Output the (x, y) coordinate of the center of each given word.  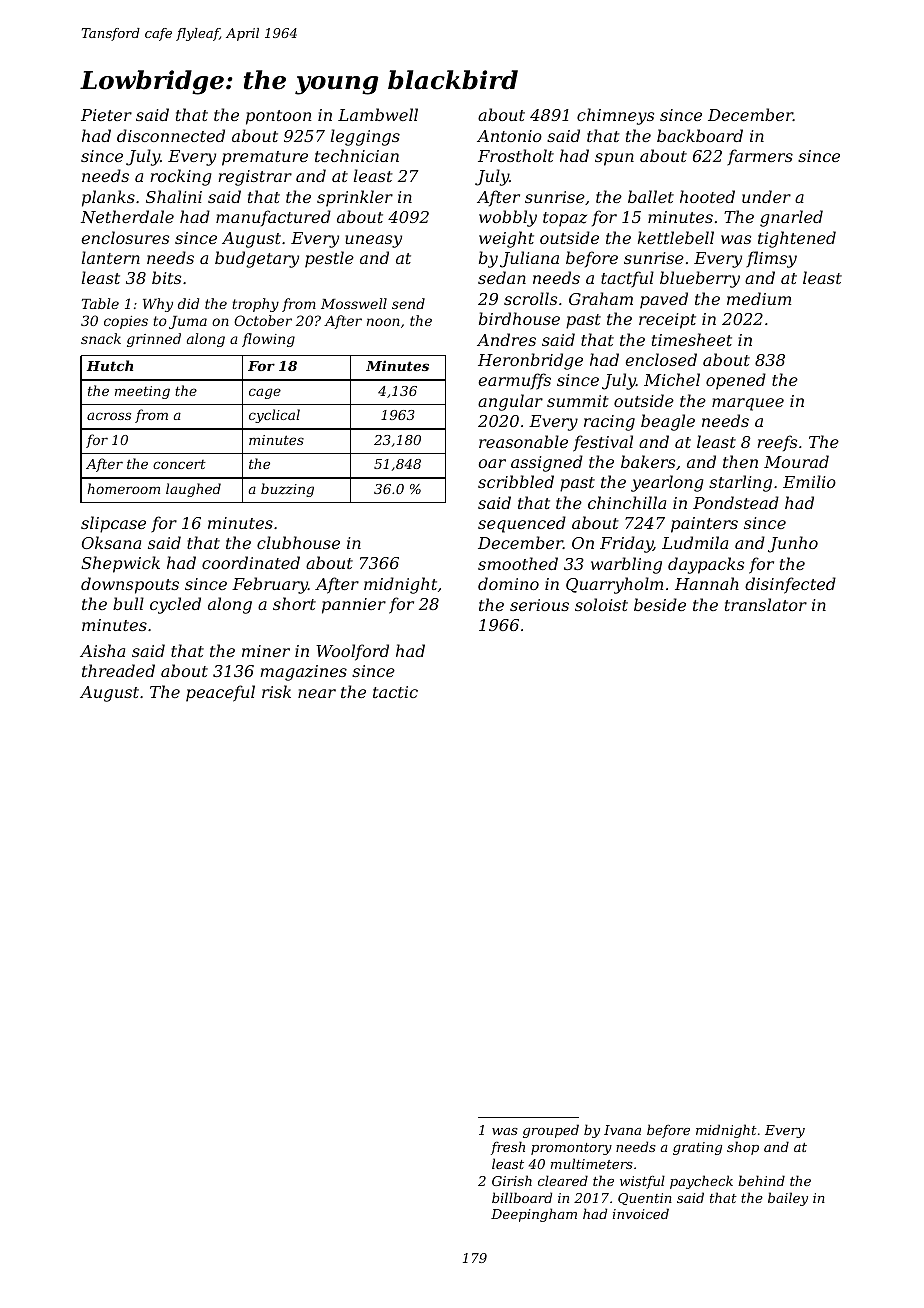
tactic (395, 692)
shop (743, 1148)
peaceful (220, 693)
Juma (188, 322)
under (766, 196)
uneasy (373, 241)
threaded (118, 670)
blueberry (700, 279)
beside (660, 604)
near (317, 693)
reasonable (523, 441)
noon (383, 322)
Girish (512, 1180)
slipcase (113, 524)
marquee (748, 404)
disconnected (171, 135)
